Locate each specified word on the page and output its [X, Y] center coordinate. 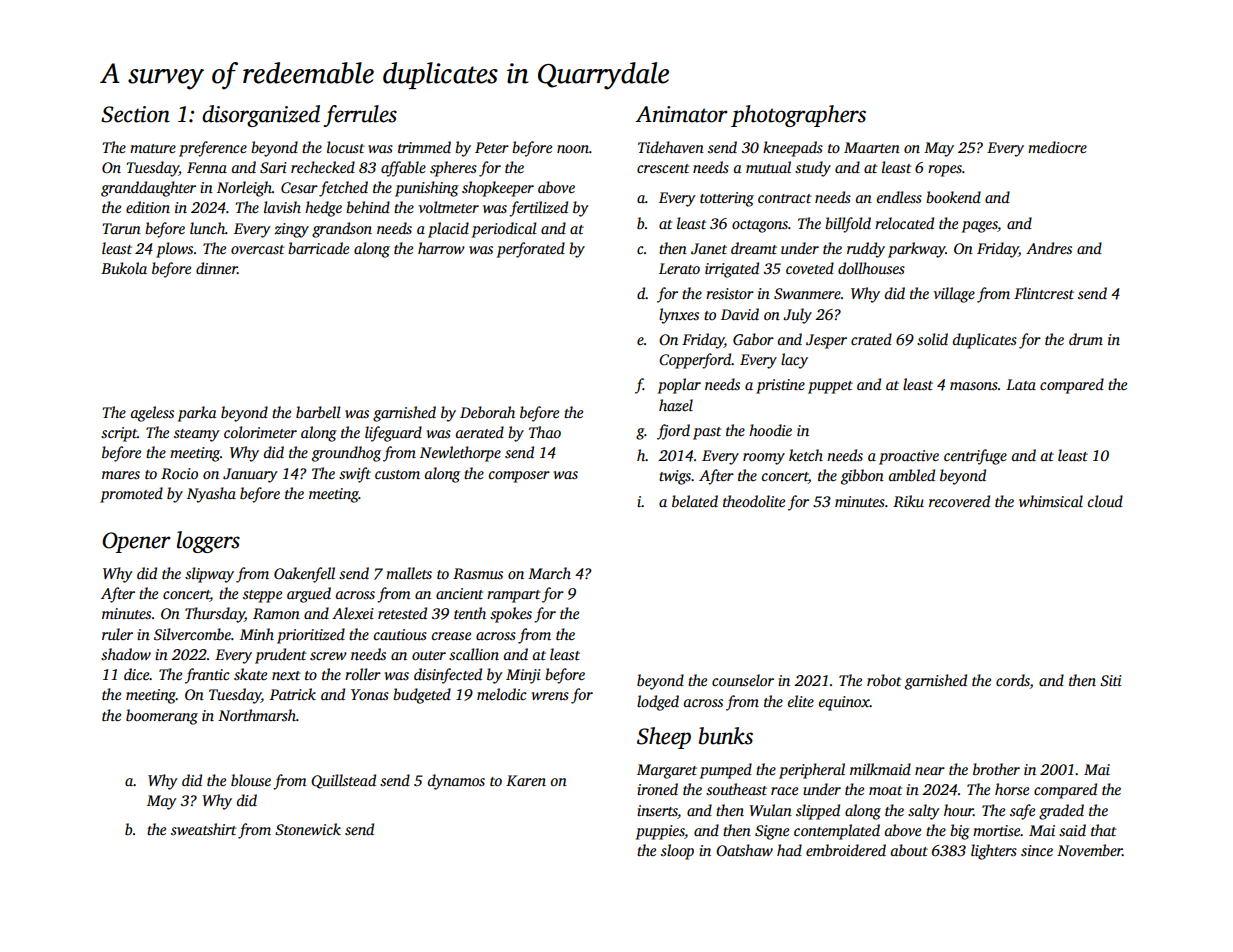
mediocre [1057, 147]
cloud [1105, 501]
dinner [216, 268]
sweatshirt [203, 829]
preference [213, 149]
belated [695, 501]
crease [451, 636]
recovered [959, 501]
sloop [677, 852]
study [813, 169]
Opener [136, 542]
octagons [760, 226]
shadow [126, 654]
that [1103, 830]
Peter [492, 147]
